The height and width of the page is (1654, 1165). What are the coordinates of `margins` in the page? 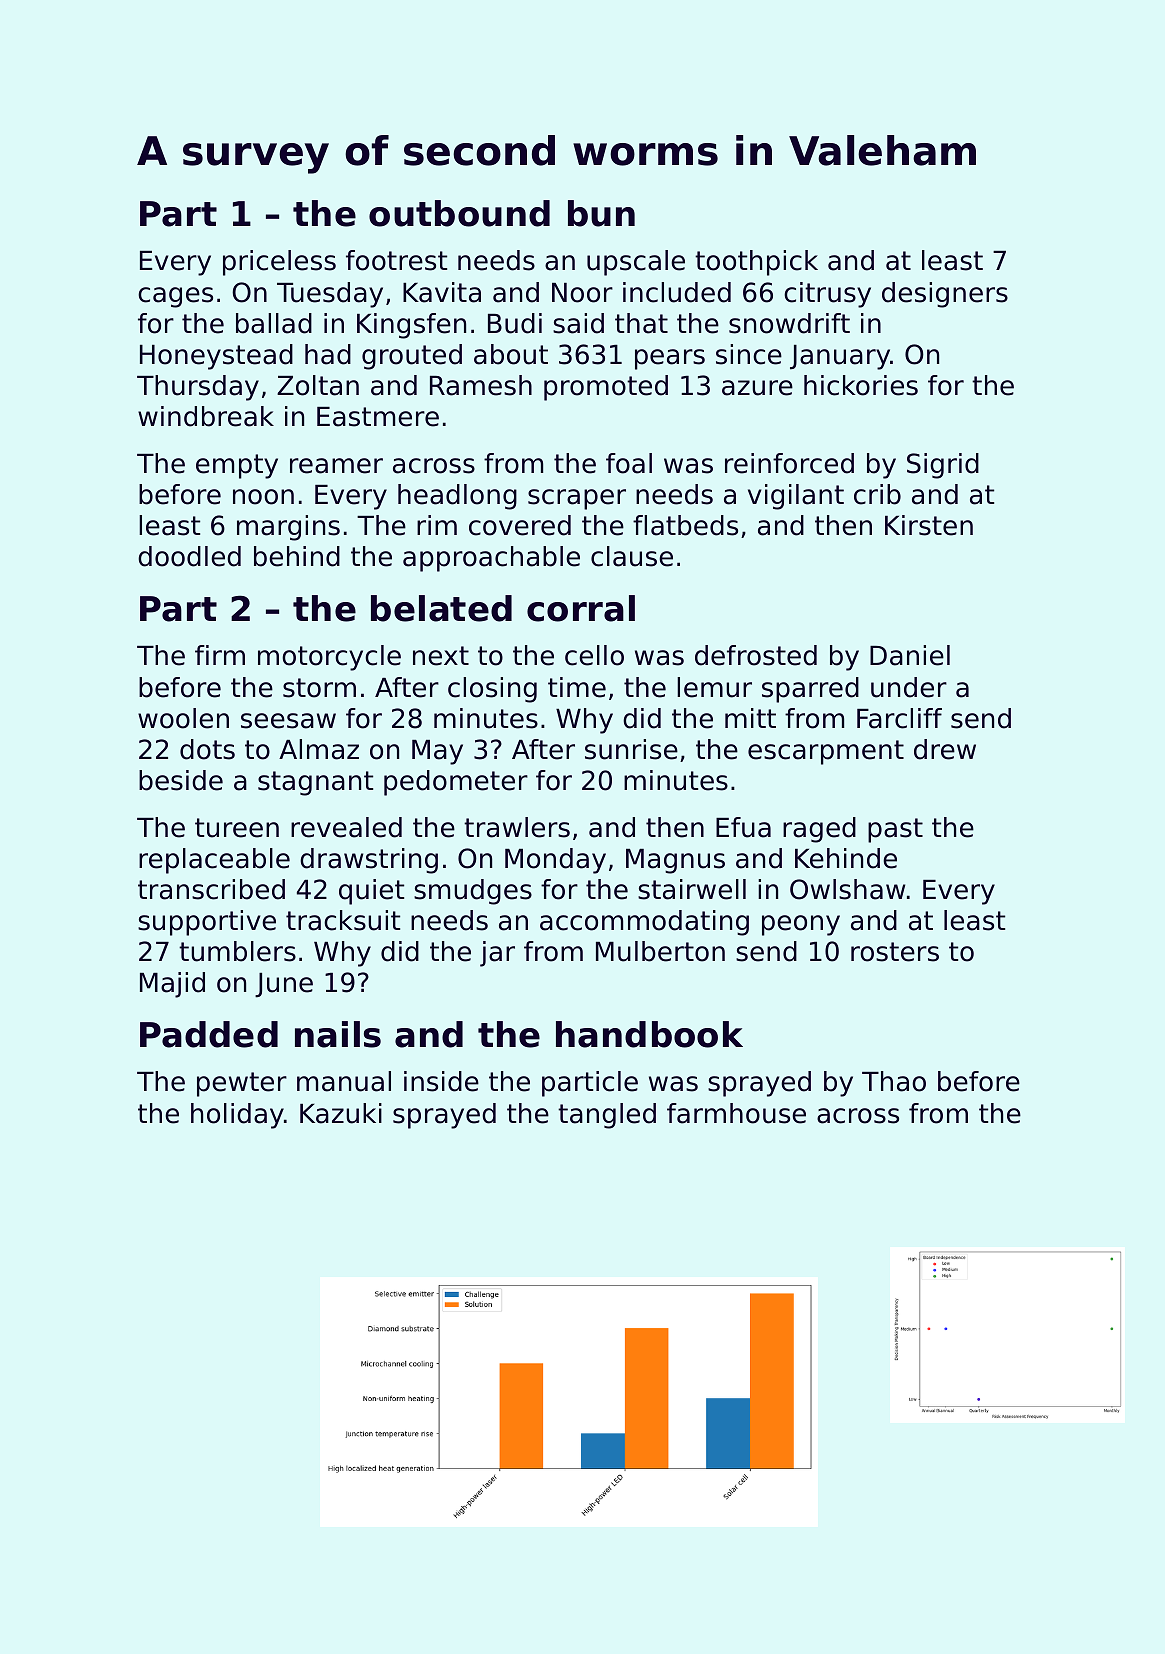 It's located at (288, 528).
